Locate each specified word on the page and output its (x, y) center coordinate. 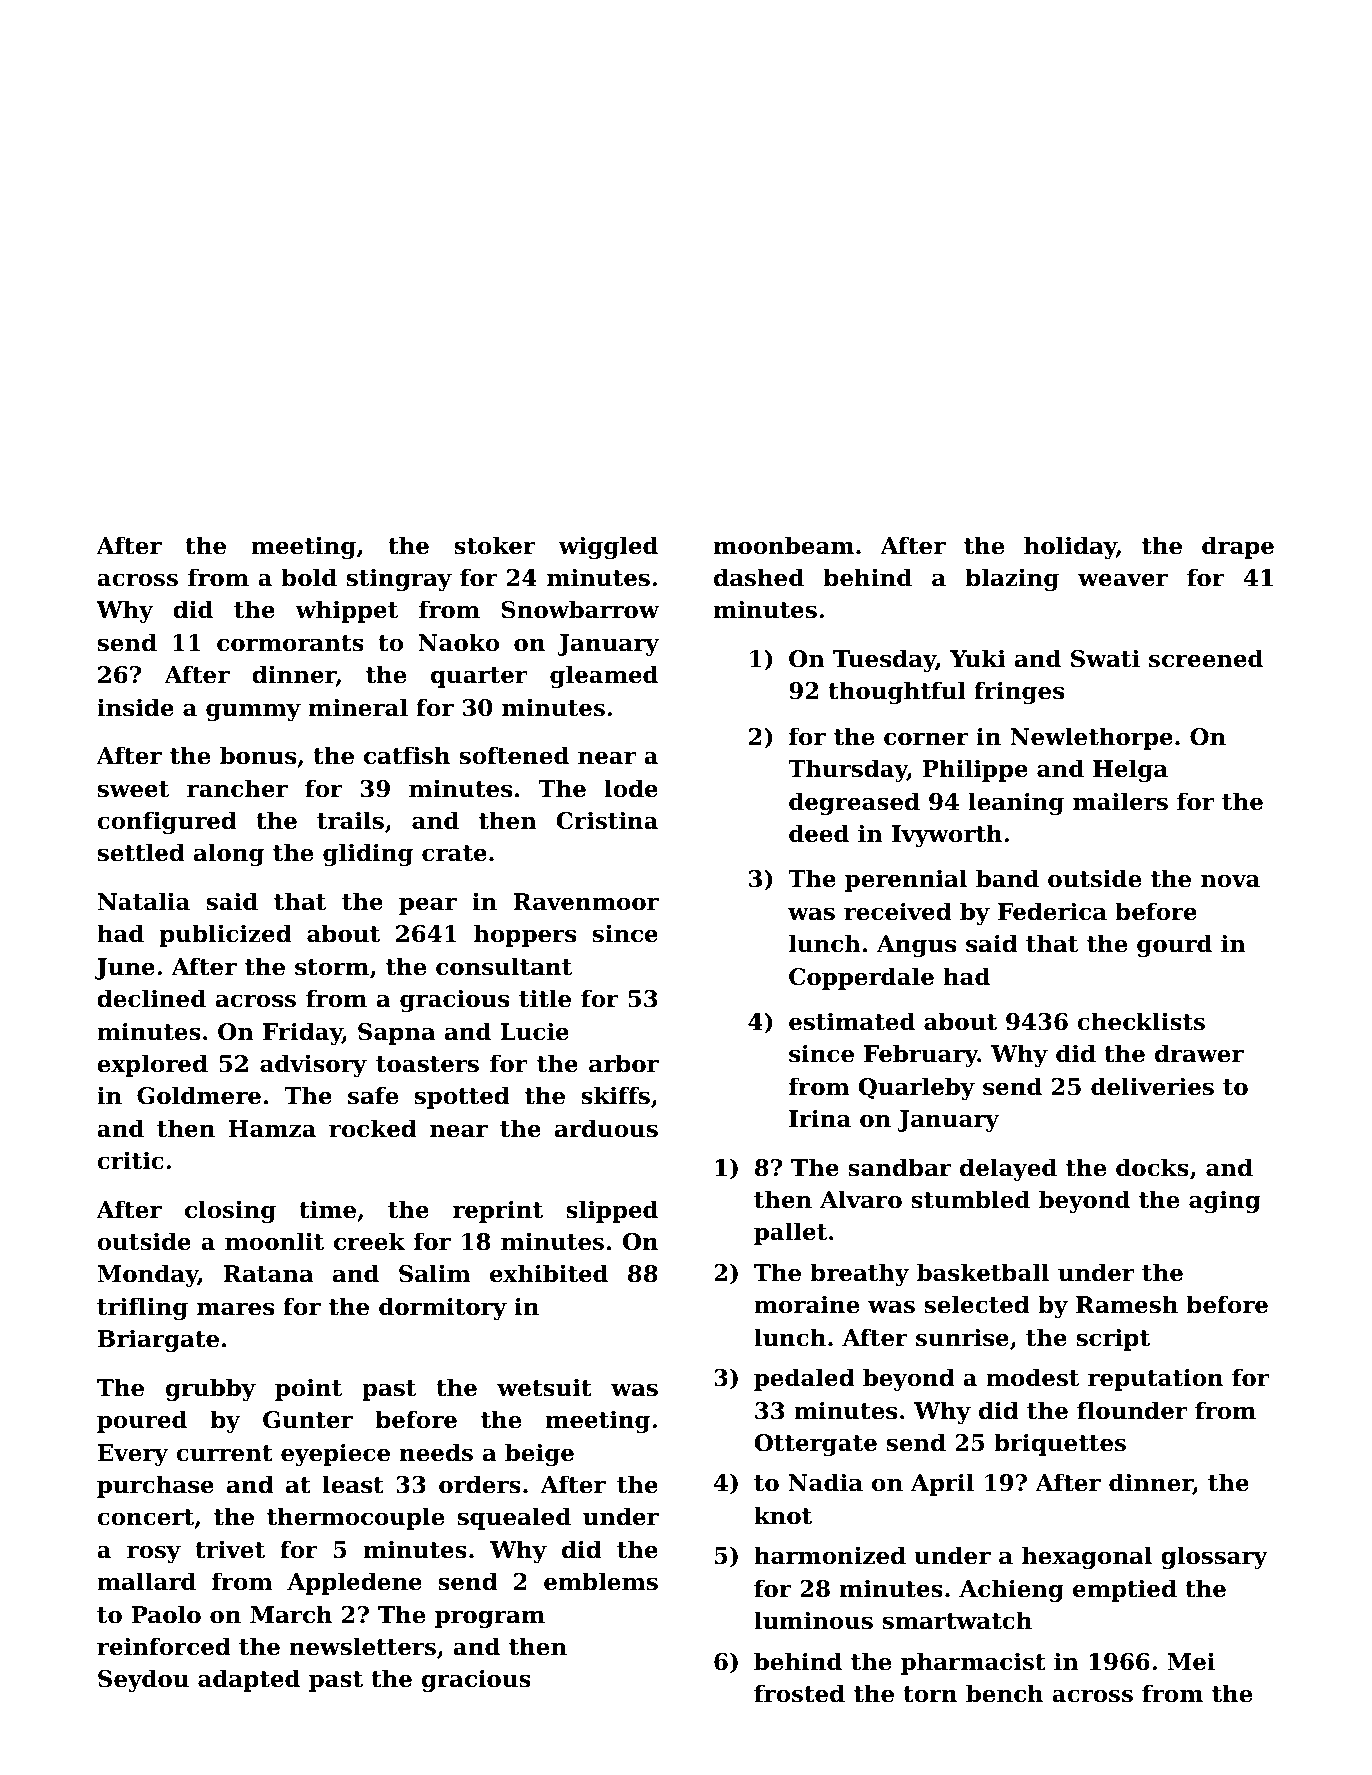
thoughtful (897, 692)
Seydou (143, 1680)
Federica (1052, 911)
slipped (612, 1211)
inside (135, 707)
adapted (249, 1680)
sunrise (962, 1337)
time (327, 1209)
